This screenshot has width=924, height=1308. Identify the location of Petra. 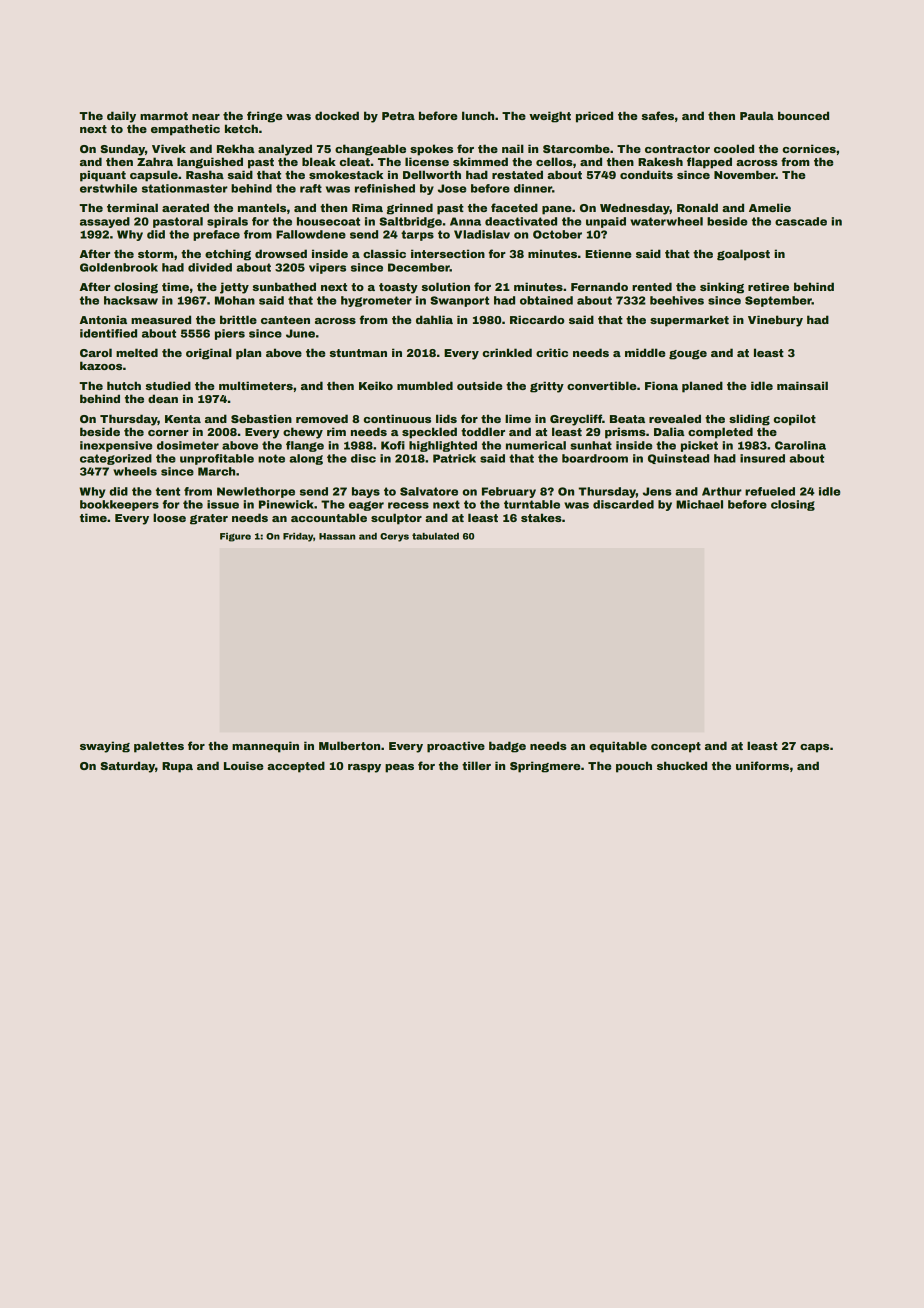
(398, 116).
